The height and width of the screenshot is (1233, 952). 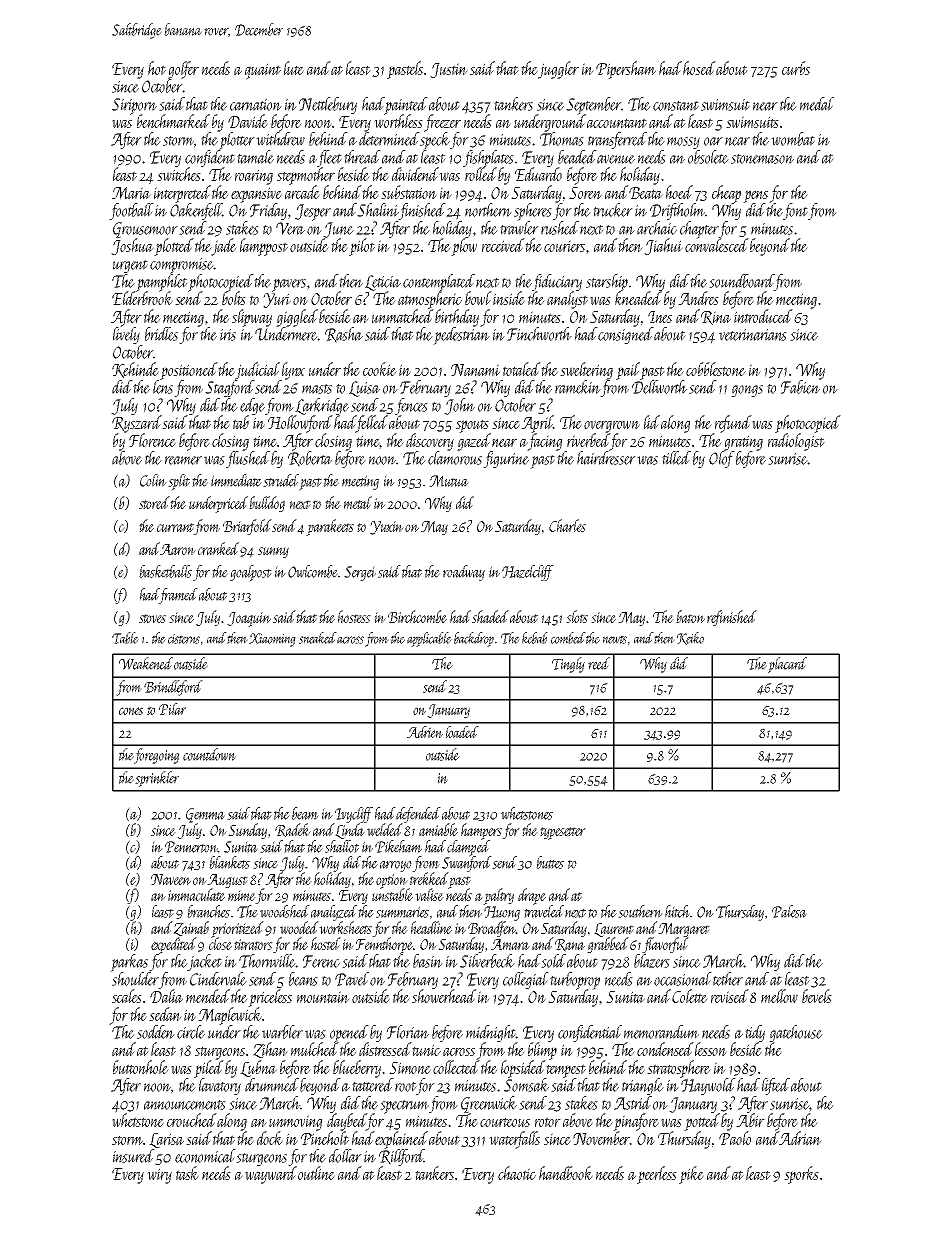 What do you see at coordinates (657, 1175) in the screenshot?
I see `peerless` at bounding box center [657, 1175].
